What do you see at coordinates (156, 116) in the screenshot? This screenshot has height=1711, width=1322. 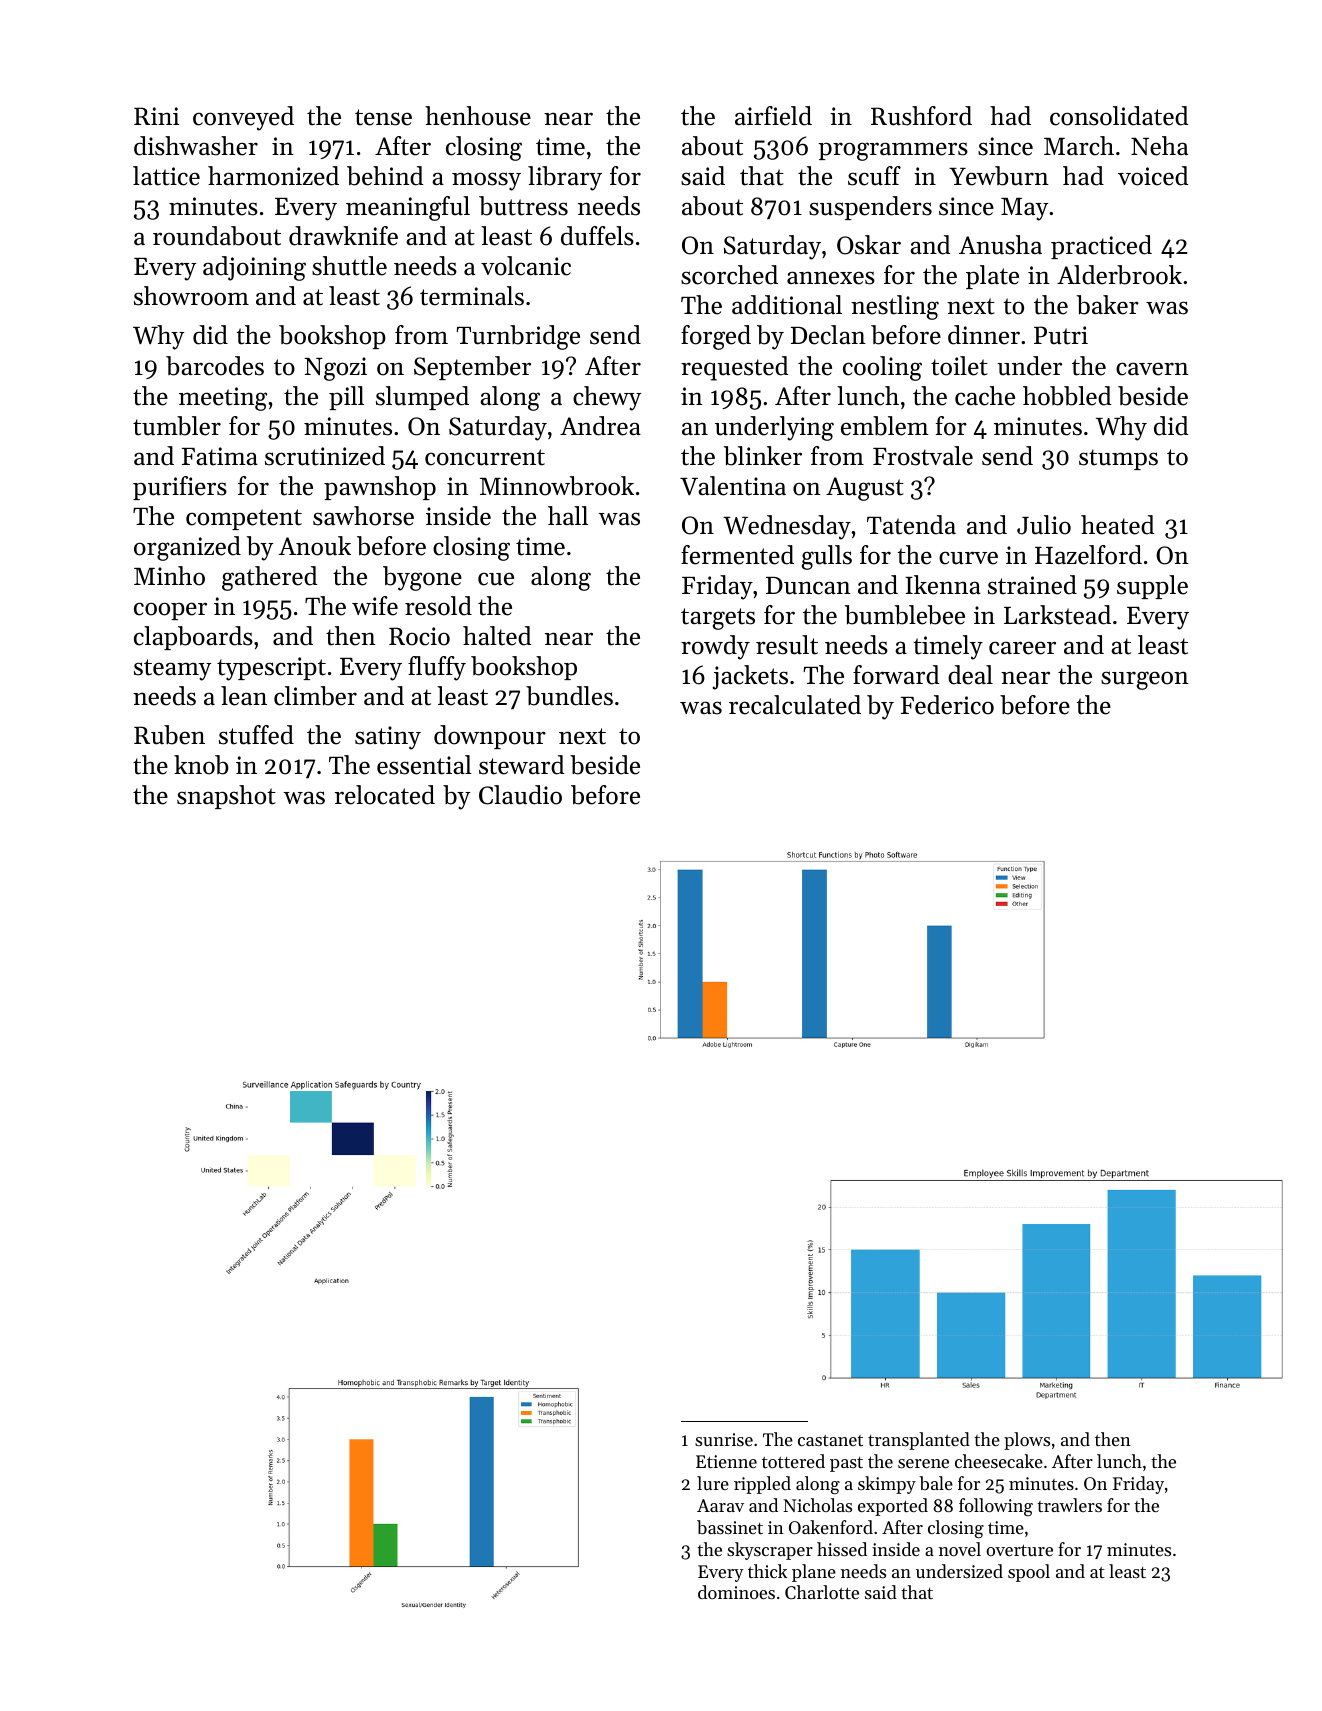 I see `Rini` at bounding box center [156, 116].
